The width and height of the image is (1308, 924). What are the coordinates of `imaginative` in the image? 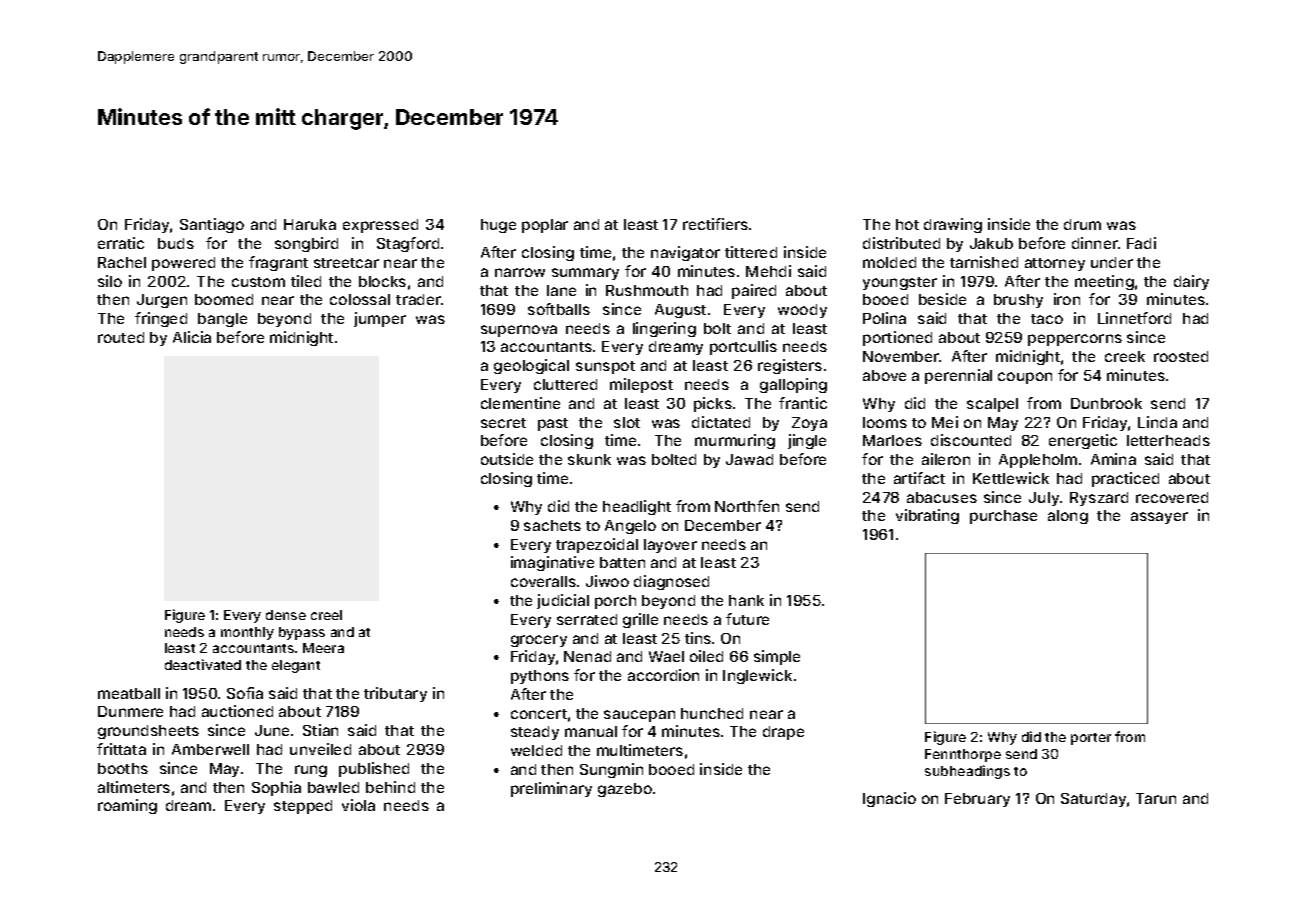 It's located at (552, 563).
